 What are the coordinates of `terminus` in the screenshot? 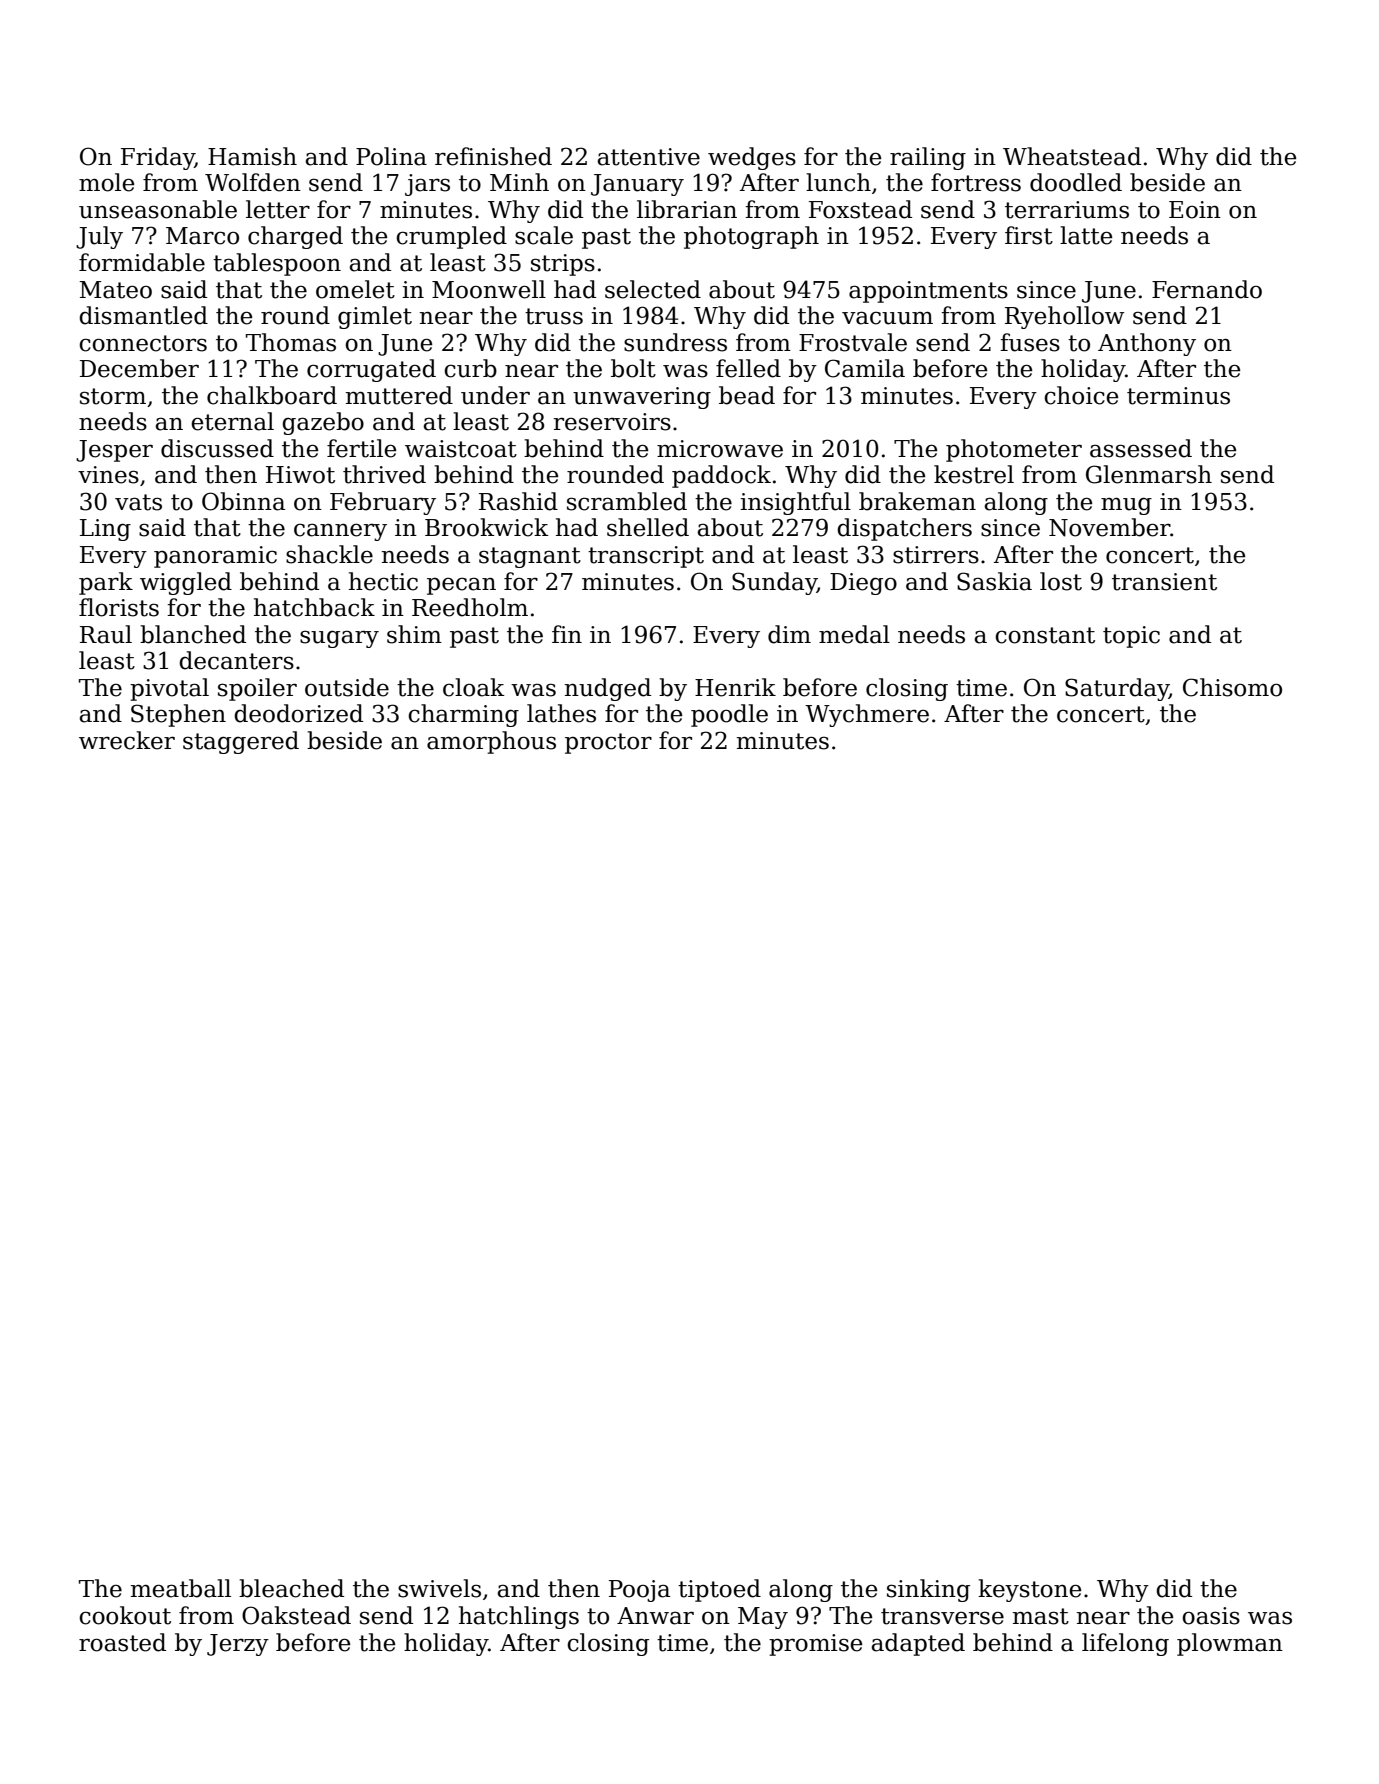 It's located at (1178, 396).
